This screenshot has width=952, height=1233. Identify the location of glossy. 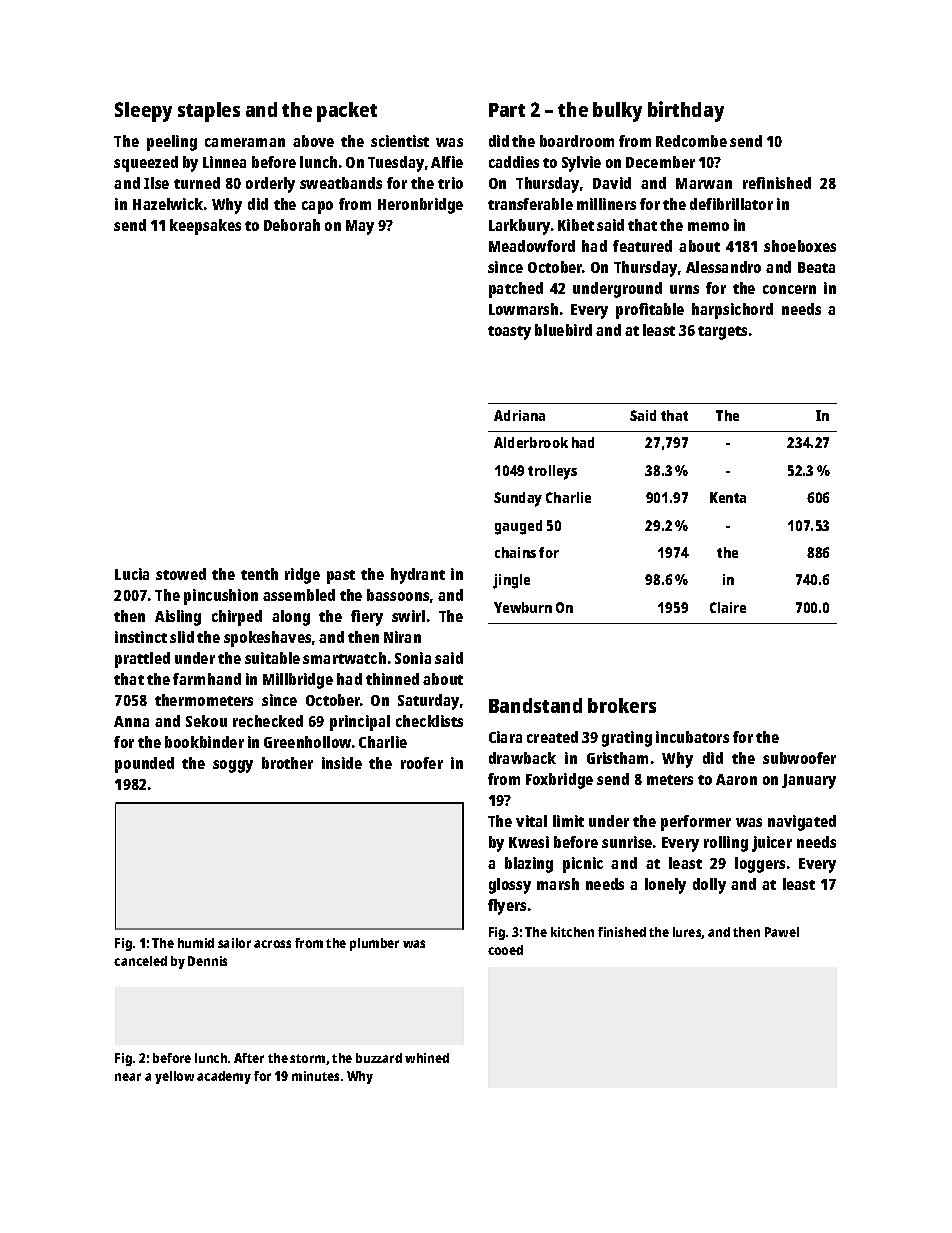
(510, 886).
